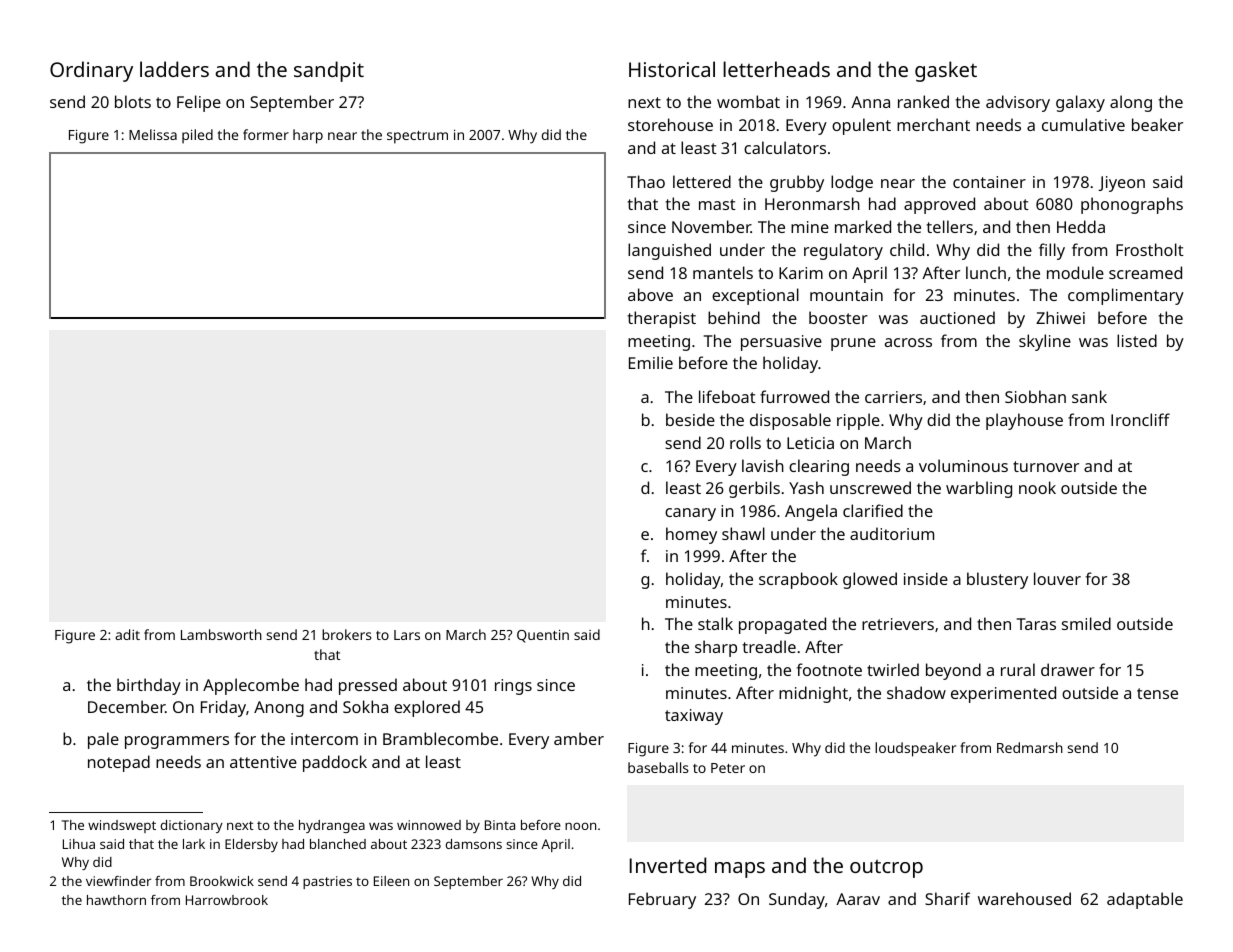 This image has height=952, width=1233. I want to click on module, so click(1075, 272).
